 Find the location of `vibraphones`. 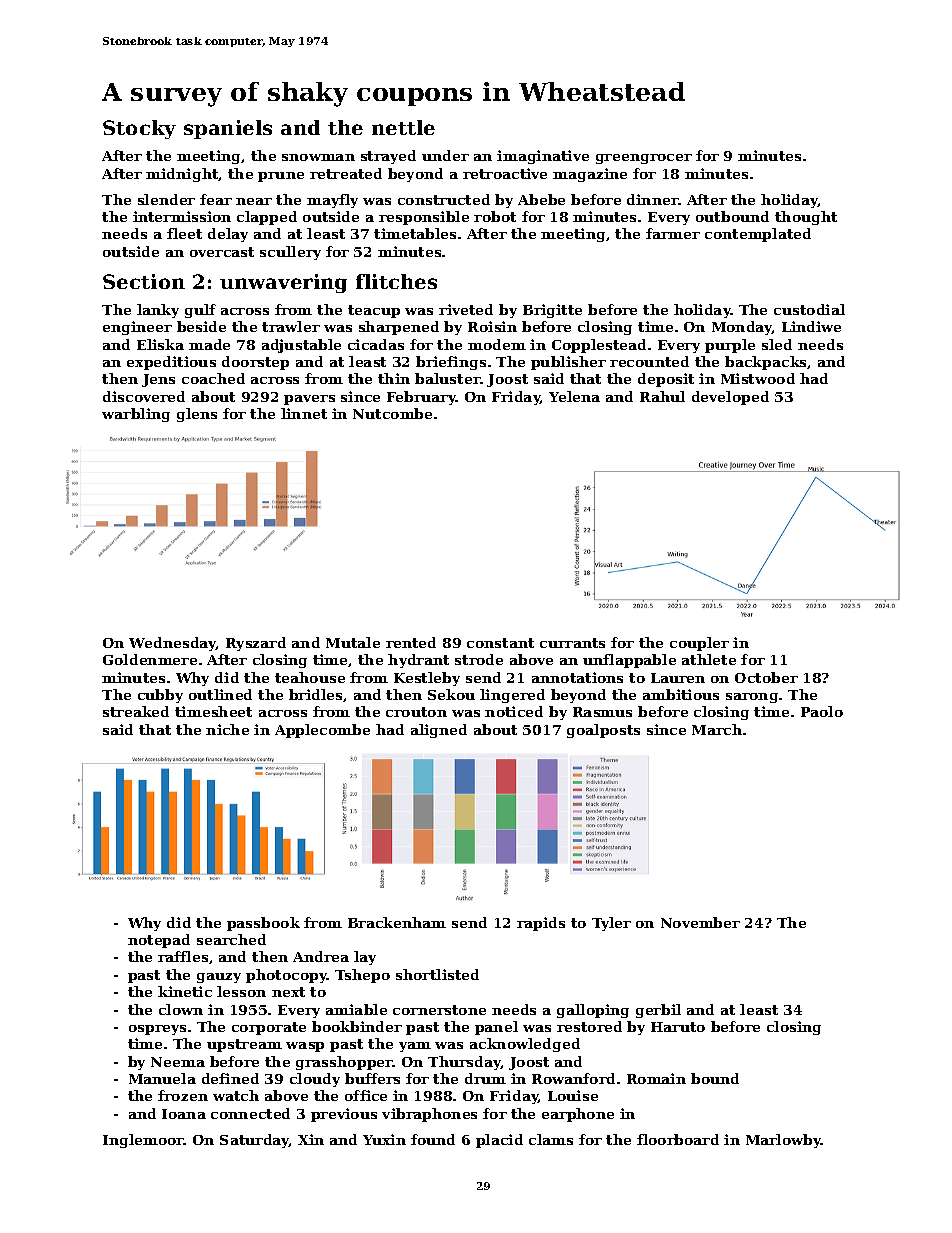

vibraphones is located at coordinates (429, 1115).
